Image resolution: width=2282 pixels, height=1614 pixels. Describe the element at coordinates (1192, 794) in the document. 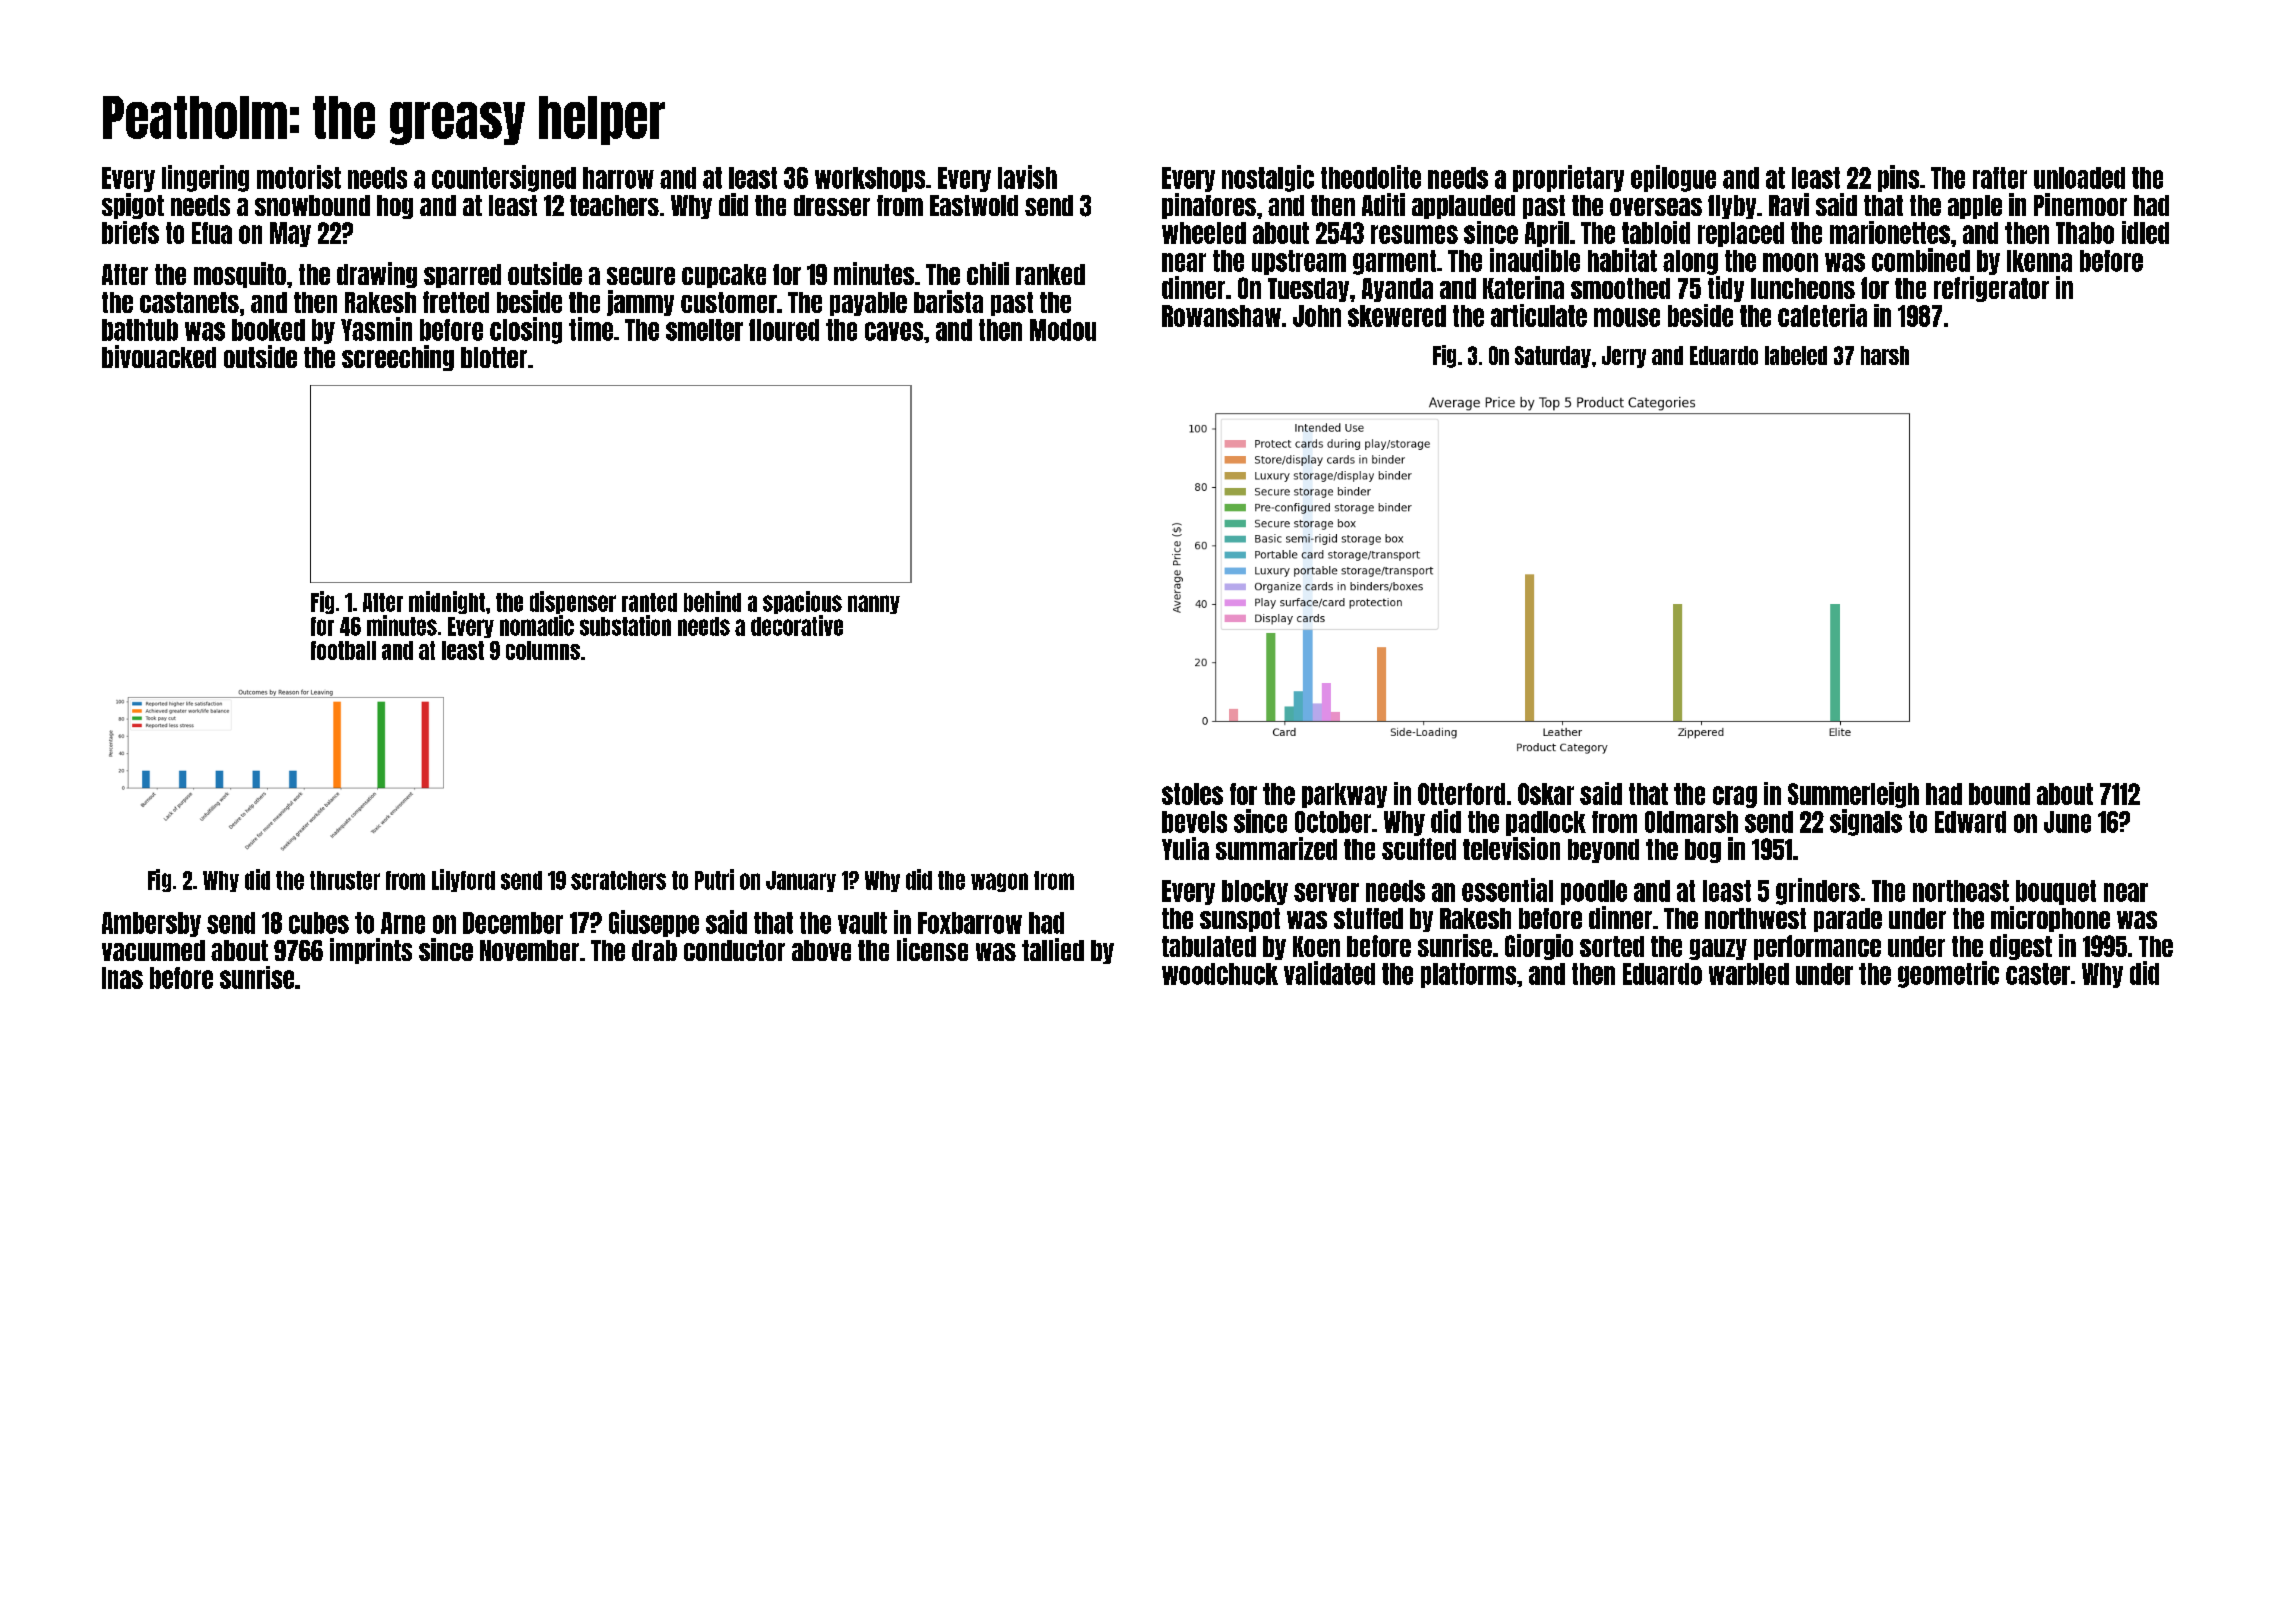

I see `stoles` at that location.
